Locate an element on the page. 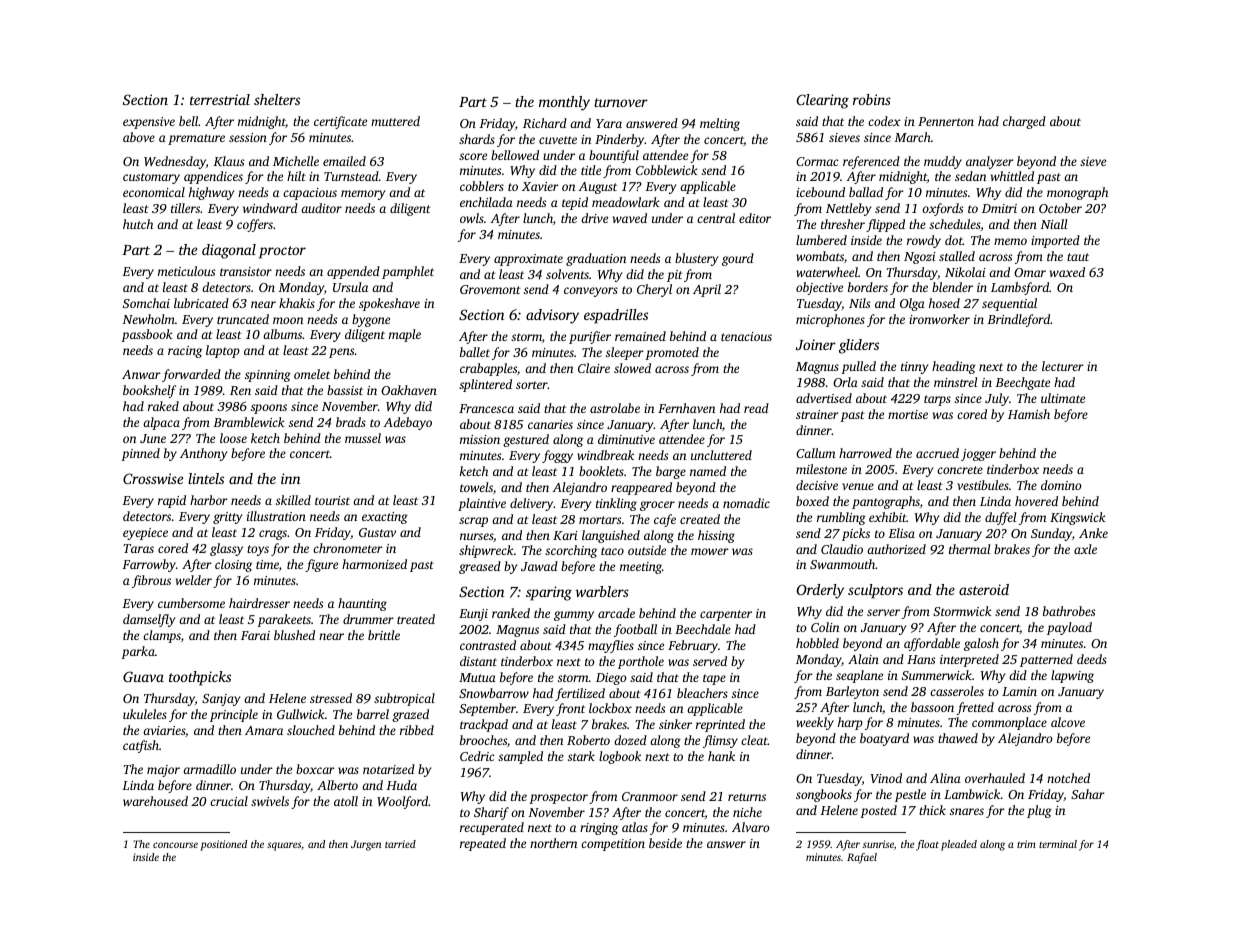 The width and height of the image is (1233, 952). stark is located at coordinates (581, 756).
